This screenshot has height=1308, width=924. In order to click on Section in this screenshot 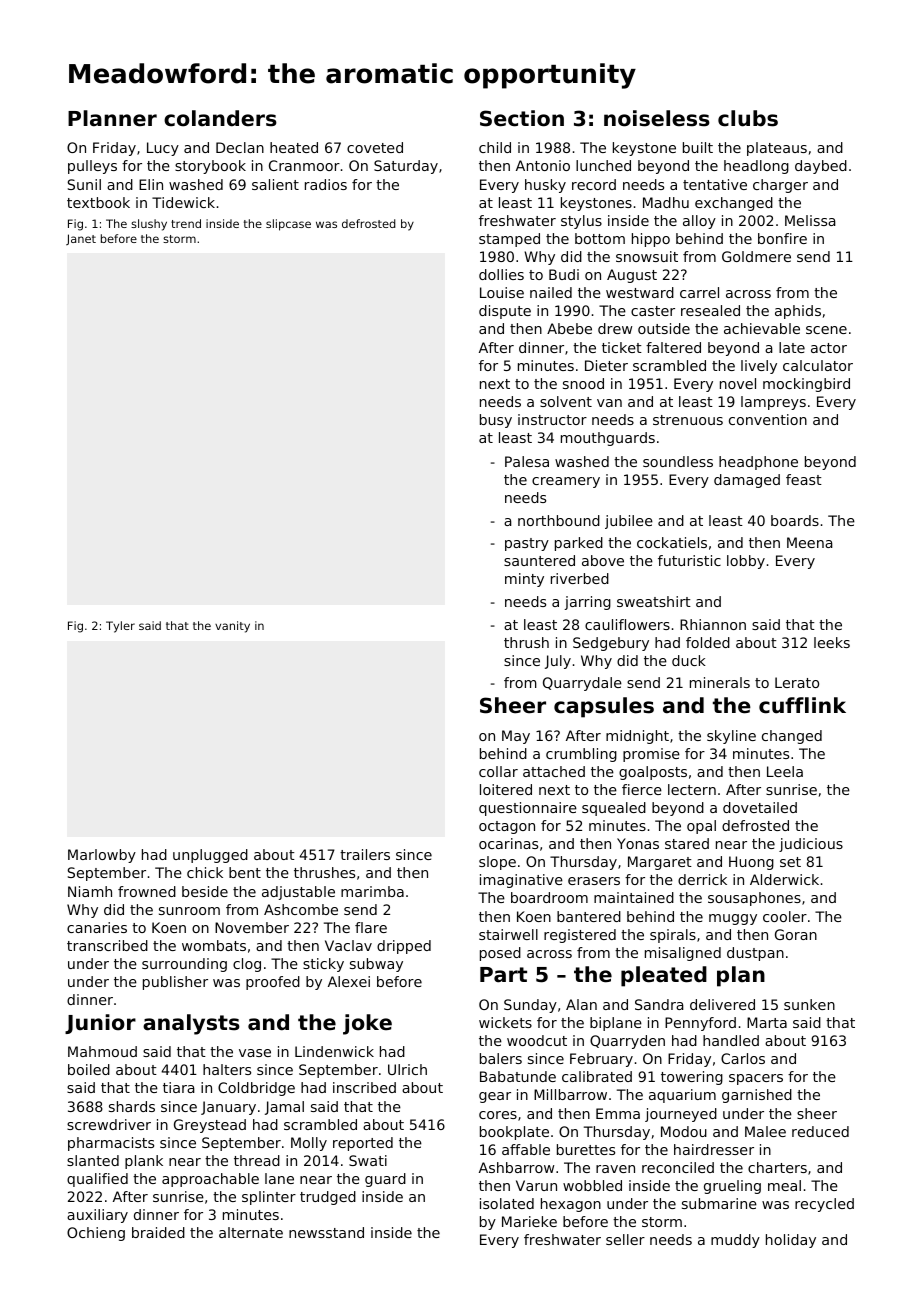, I will do `click(522, 118)`.
